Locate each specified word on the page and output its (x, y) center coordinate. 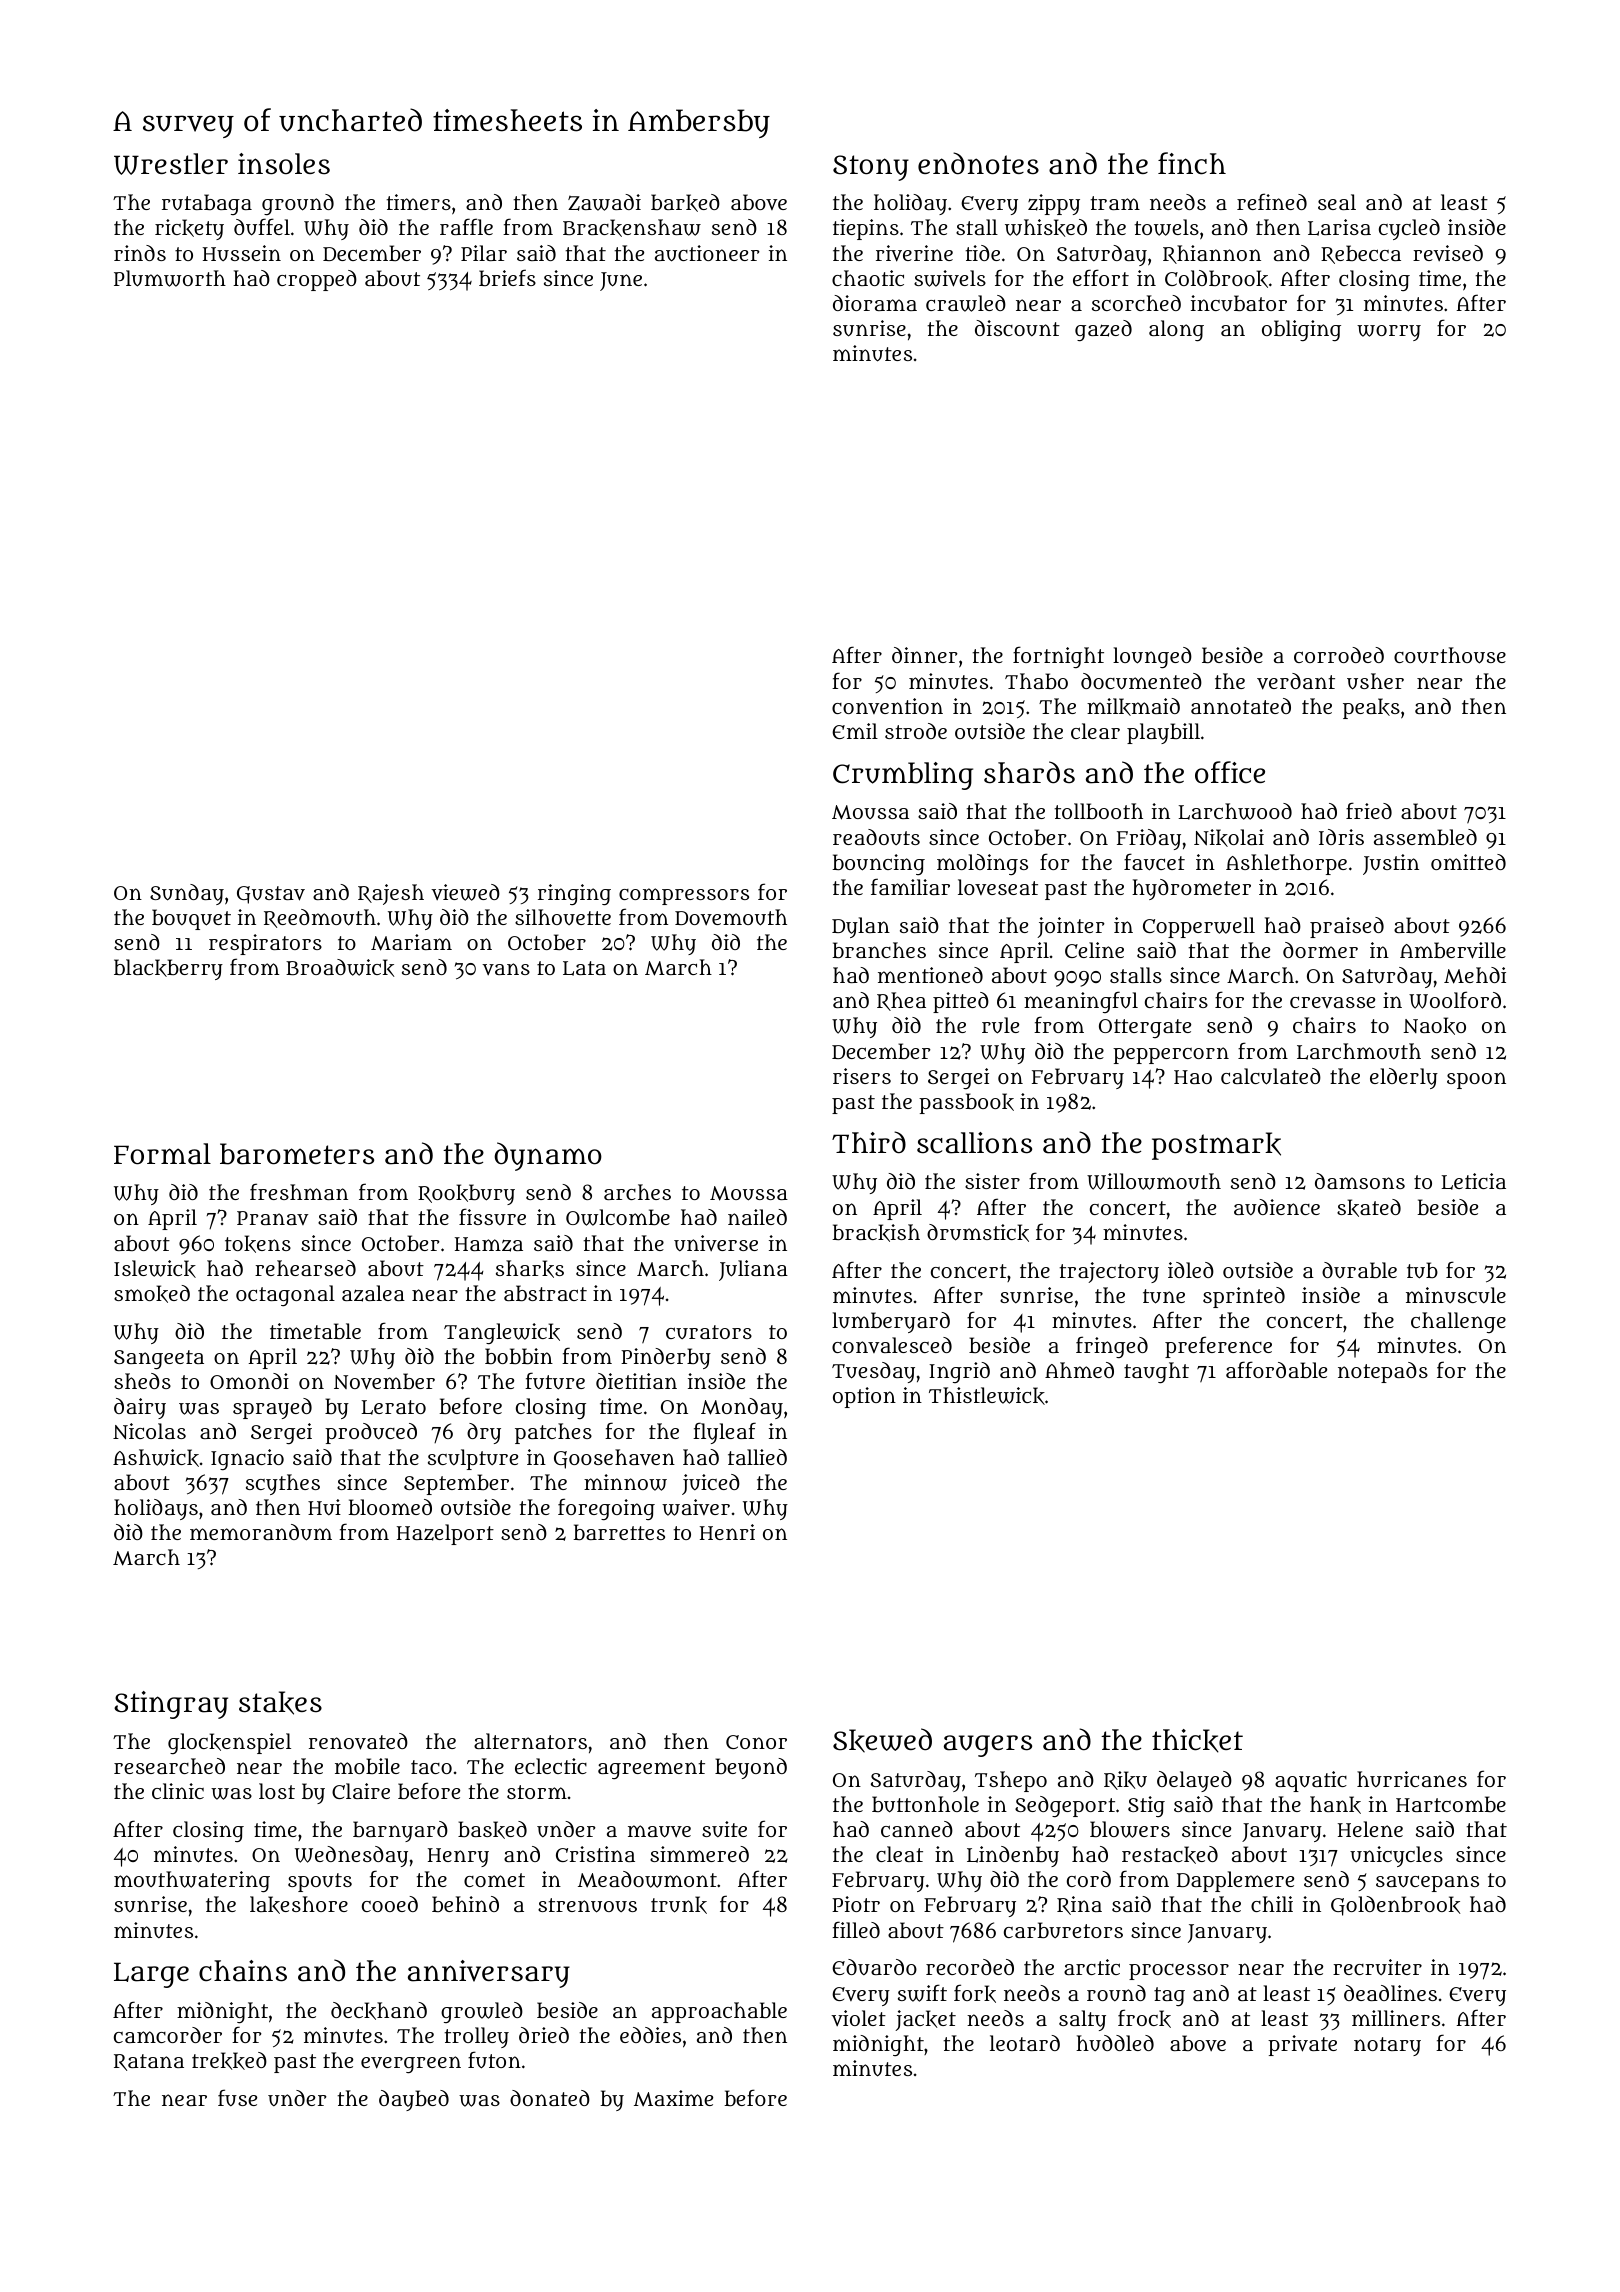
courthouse (1450, 655)
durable (1359, 1270)
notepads (1383, 1372)
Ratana (149, 2062)
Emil (855, 731)
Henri (727, 1532)
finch (1192, 163)
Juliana (753, 1270)
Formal (162, 1154)
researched (169, 1766)
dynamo (548, 1156)
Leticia (1473, 1181)
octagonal (285, 1295)
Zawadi (604, 202)
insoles (284, 164)
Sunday (187, 894)
